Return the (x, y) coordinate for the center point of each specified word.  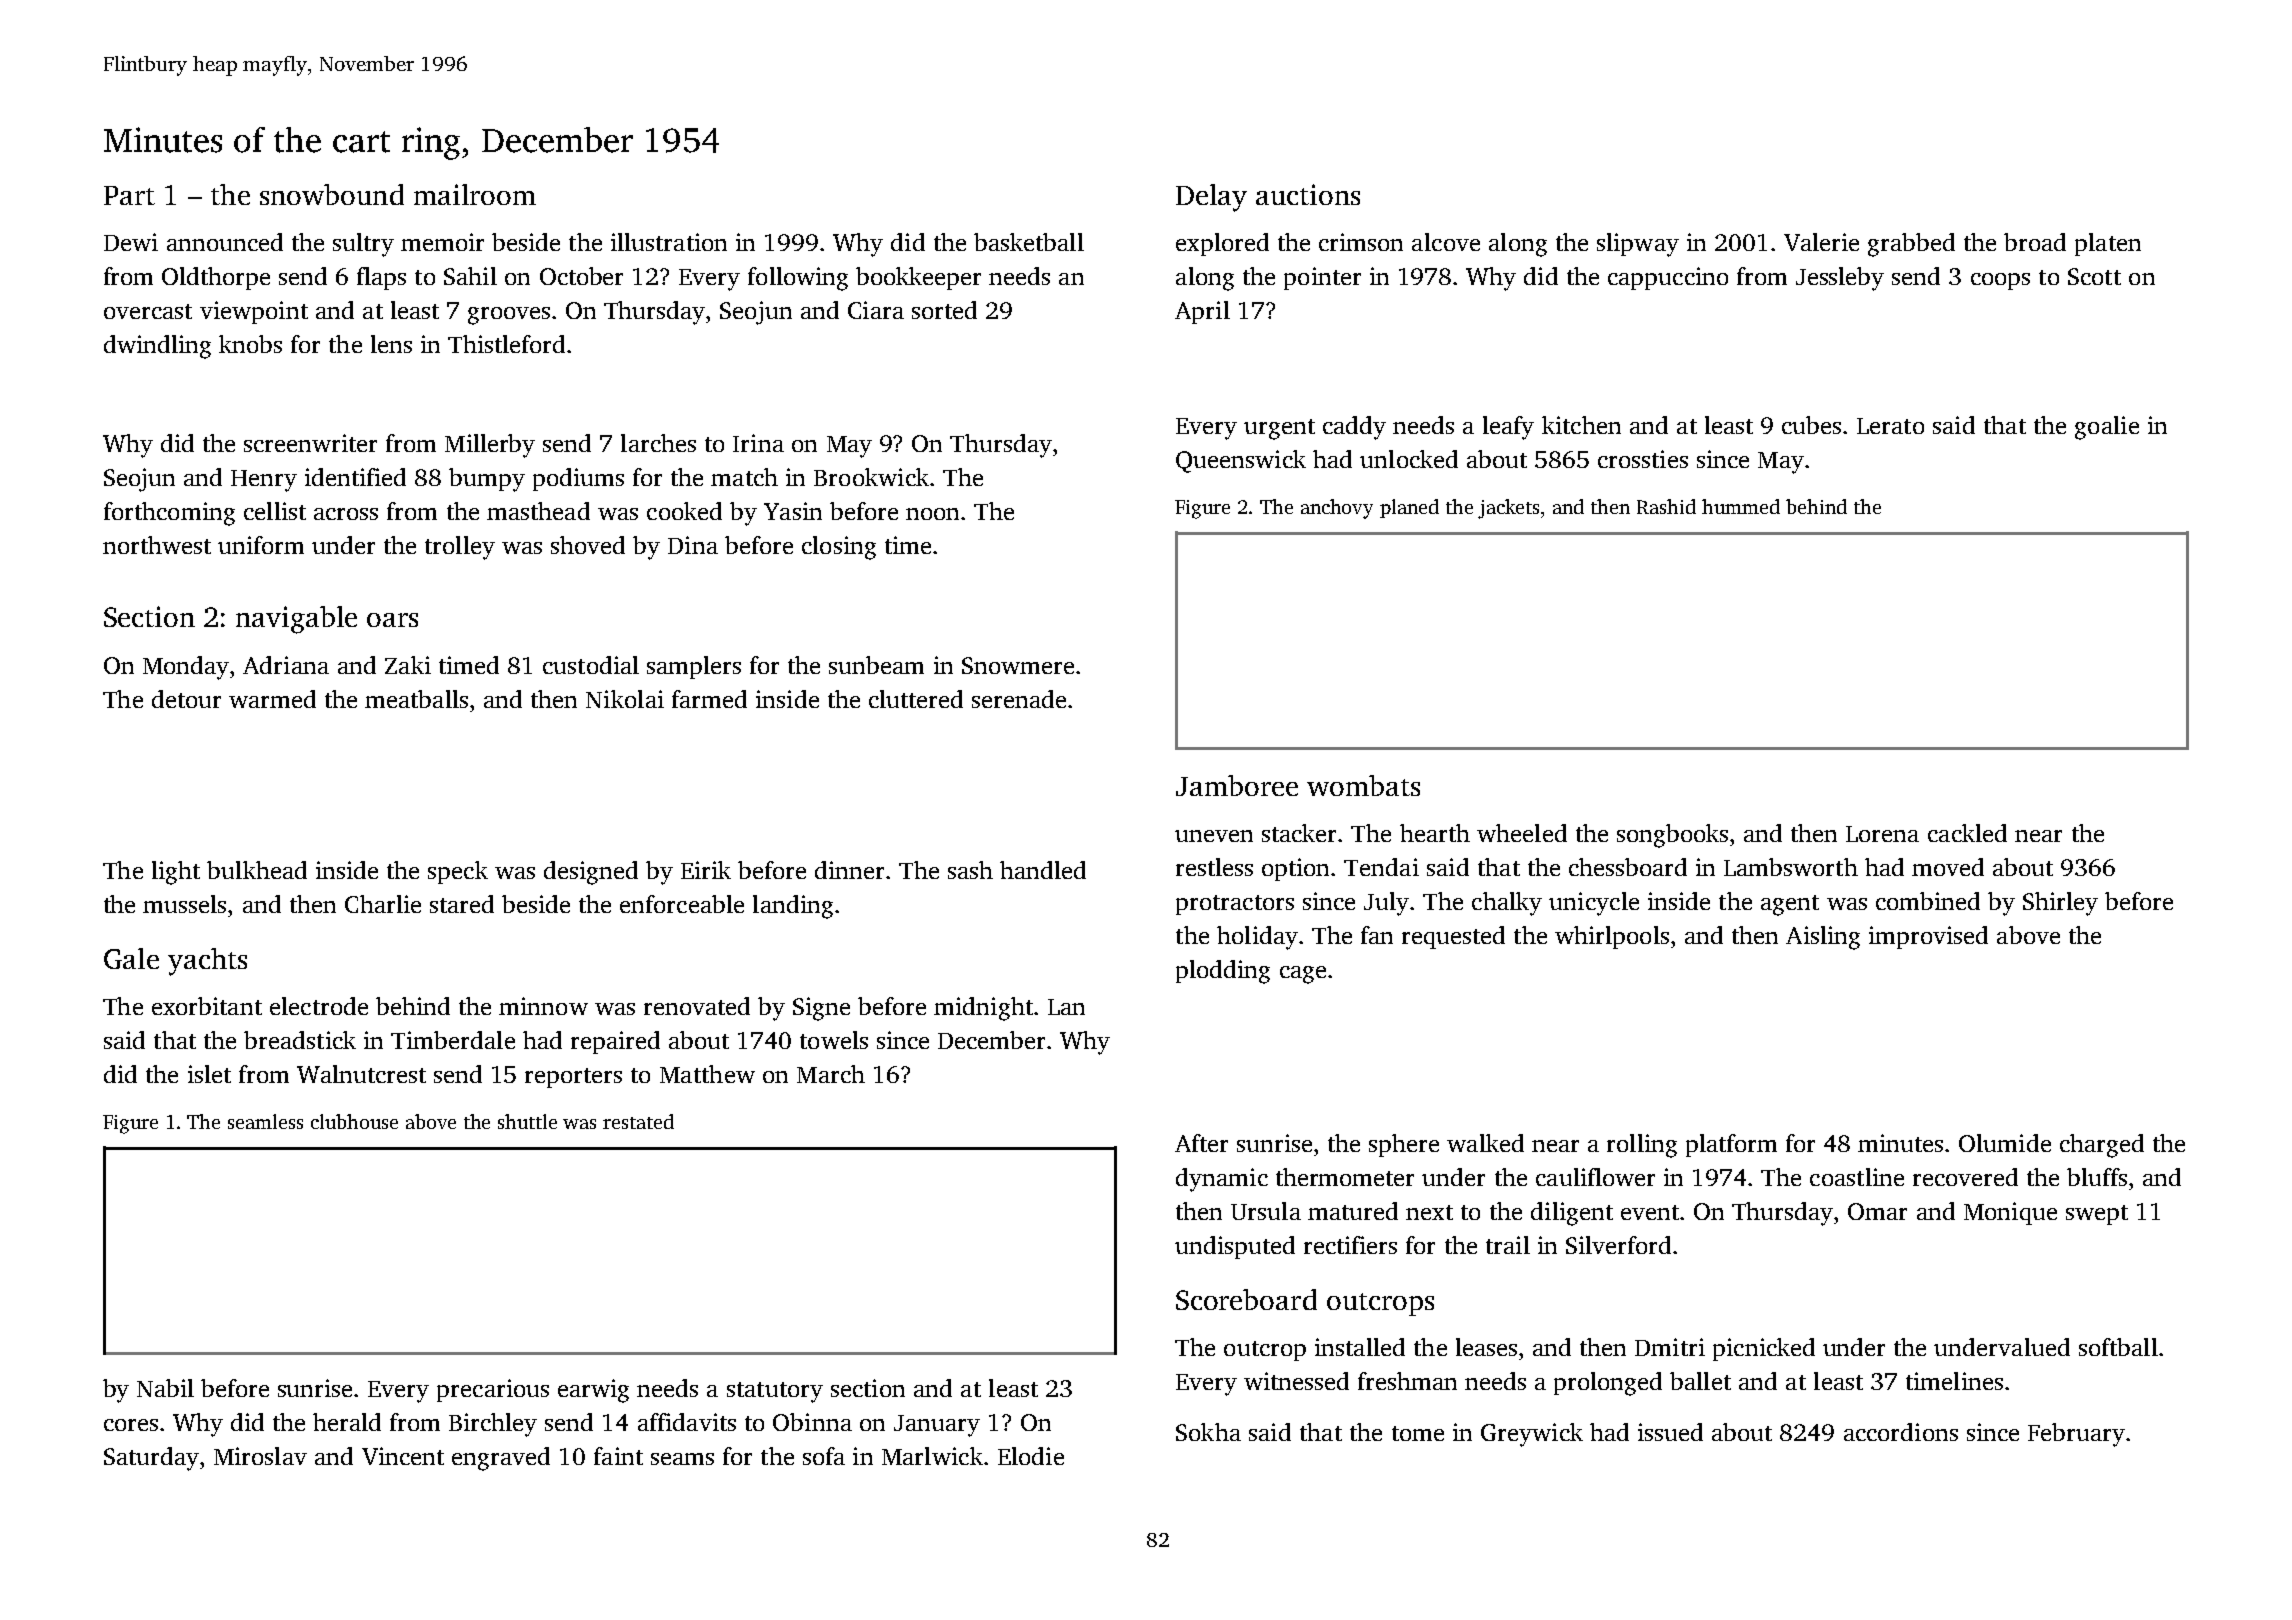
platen (2108, 244)
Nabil (165, 1388)
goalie (2107, 428)
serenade (1019, 699)
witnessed (1296, 1381)
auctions (1308, 194)
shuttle (527, 1121)
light (176, 873)
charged (2102, 1146)
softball (2118, 1347)
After (1201, 1143)
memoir (442, 242)
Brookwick (871, 477)
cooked (684, 511)
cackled (1967, 833)
